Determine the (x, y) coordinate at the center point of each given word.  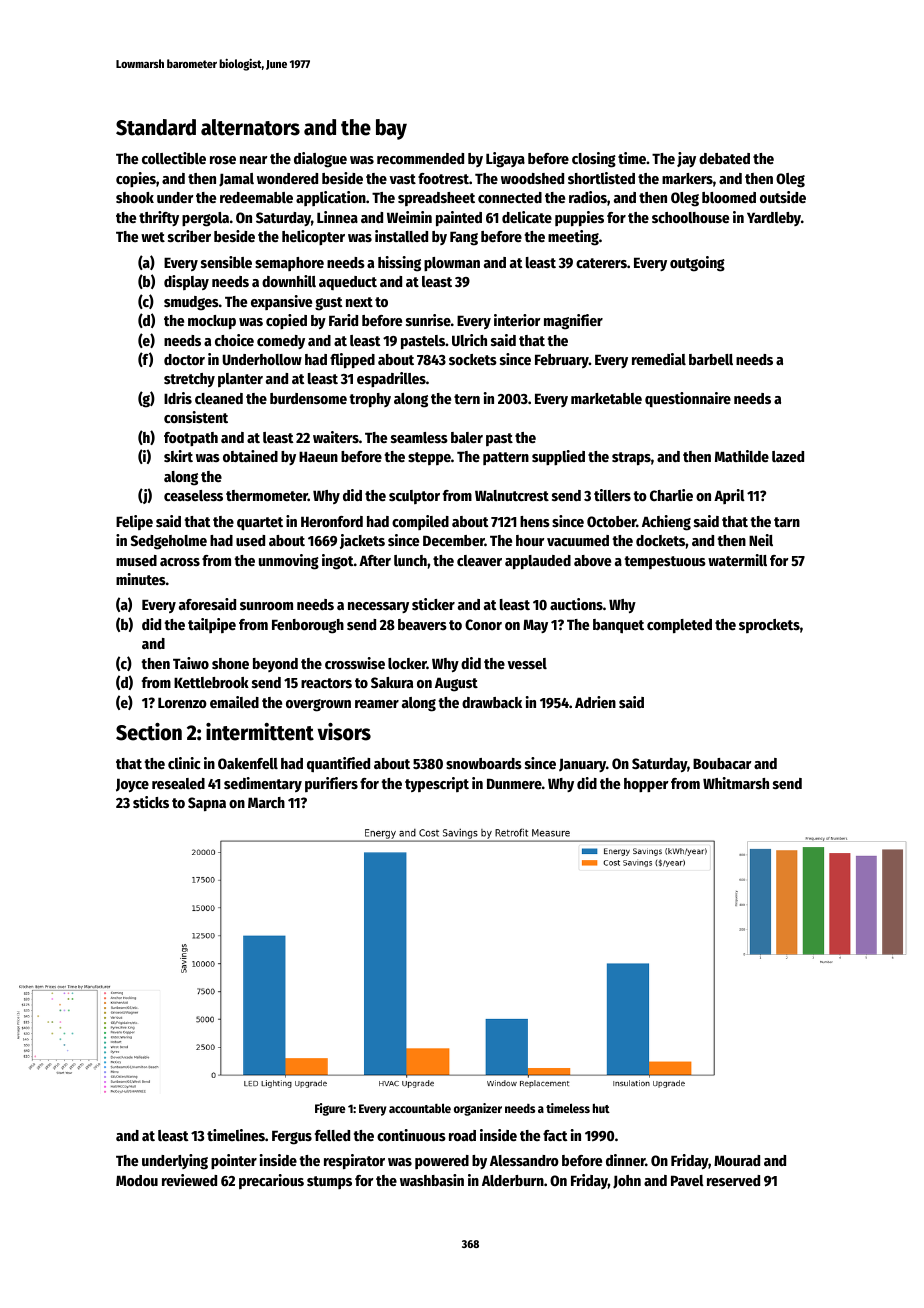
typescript (437, 784)
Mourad (737, 1160)
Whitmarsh (736, 783)
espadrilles (391, 379)
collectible (174, 158)
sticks (151, 802)
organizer (478, 1109)
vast (403, 179)
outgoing (697, 264)
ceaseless (193, 495)
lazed (788, 456)
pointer (234, 1161)
